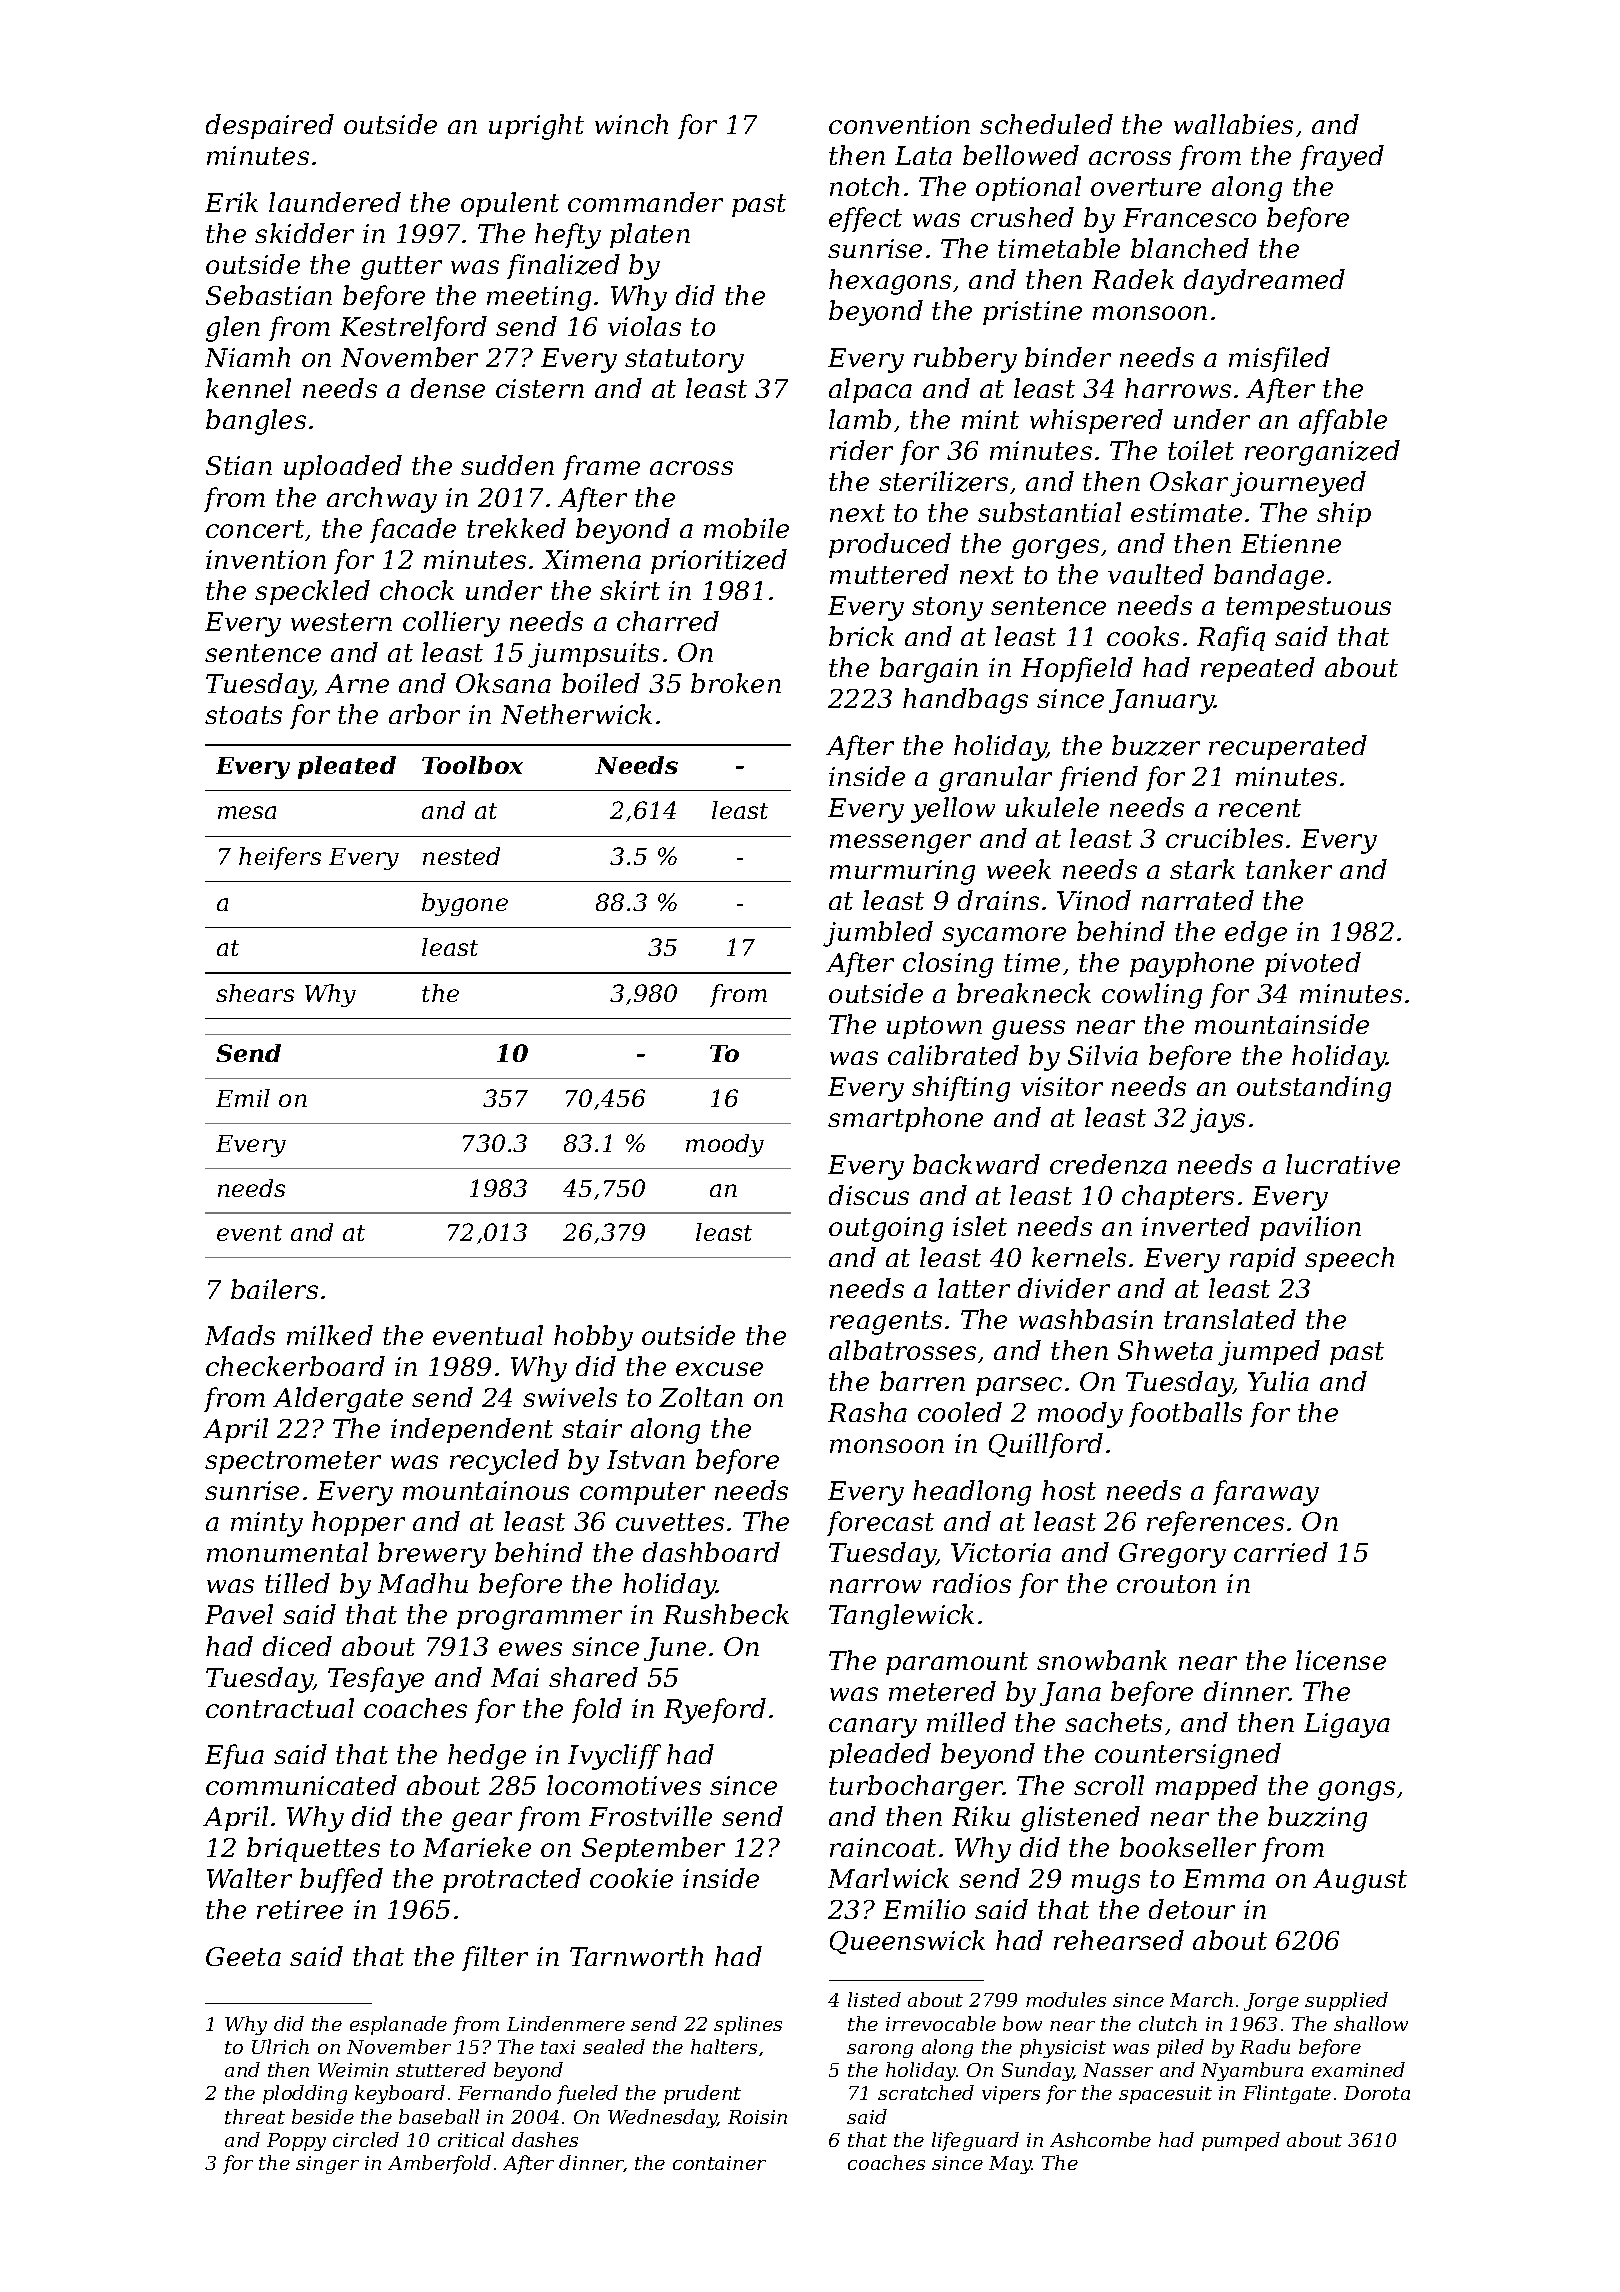 The height and width of the page is (2292, 1620). Describe the element at coordinates (465, 904) in the page. I see `bygone` at that location.
